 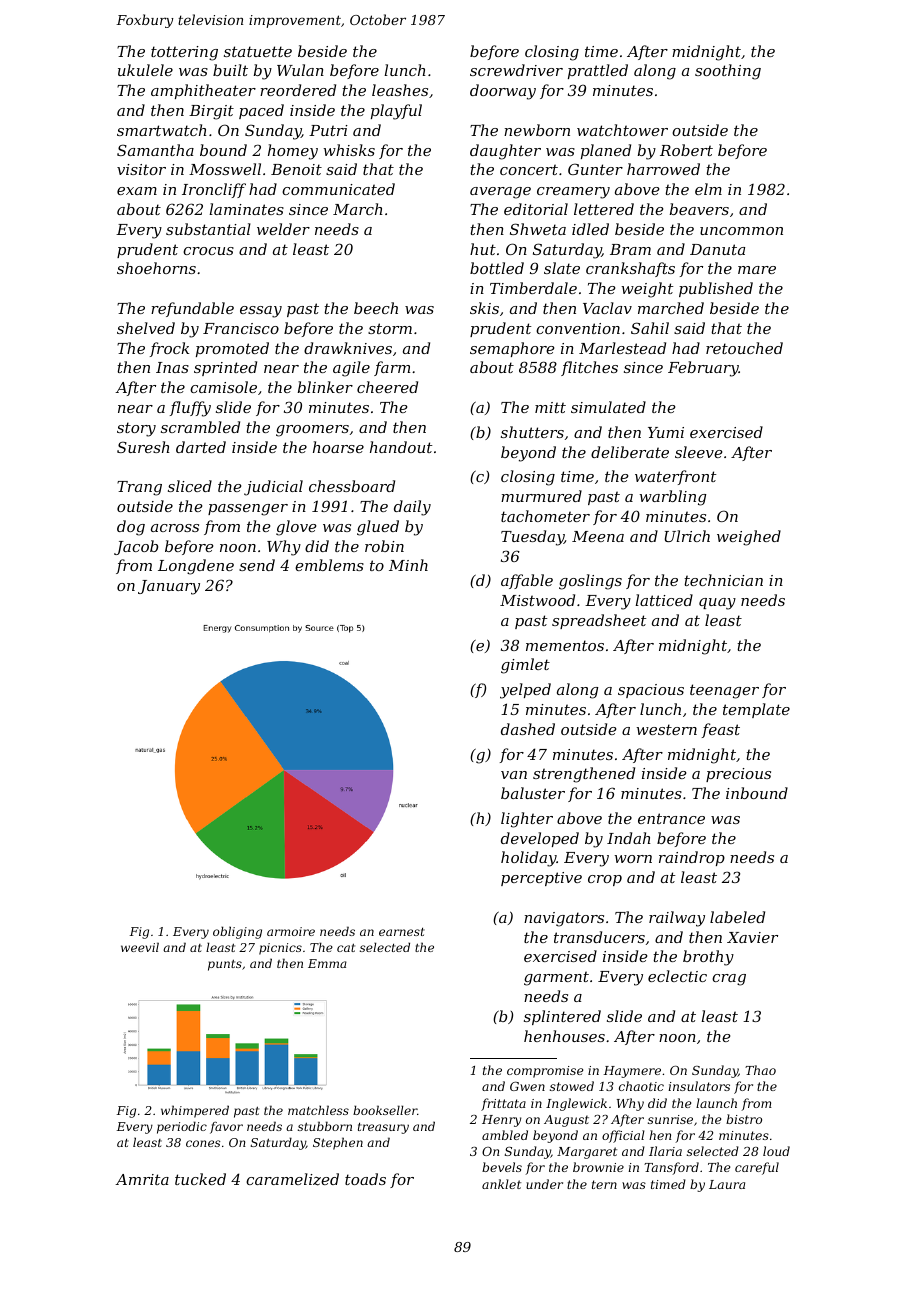 What do you see at coordinates (630, 249) in the screenshot?
I see `Bram` at bounding box center [630, 249].
